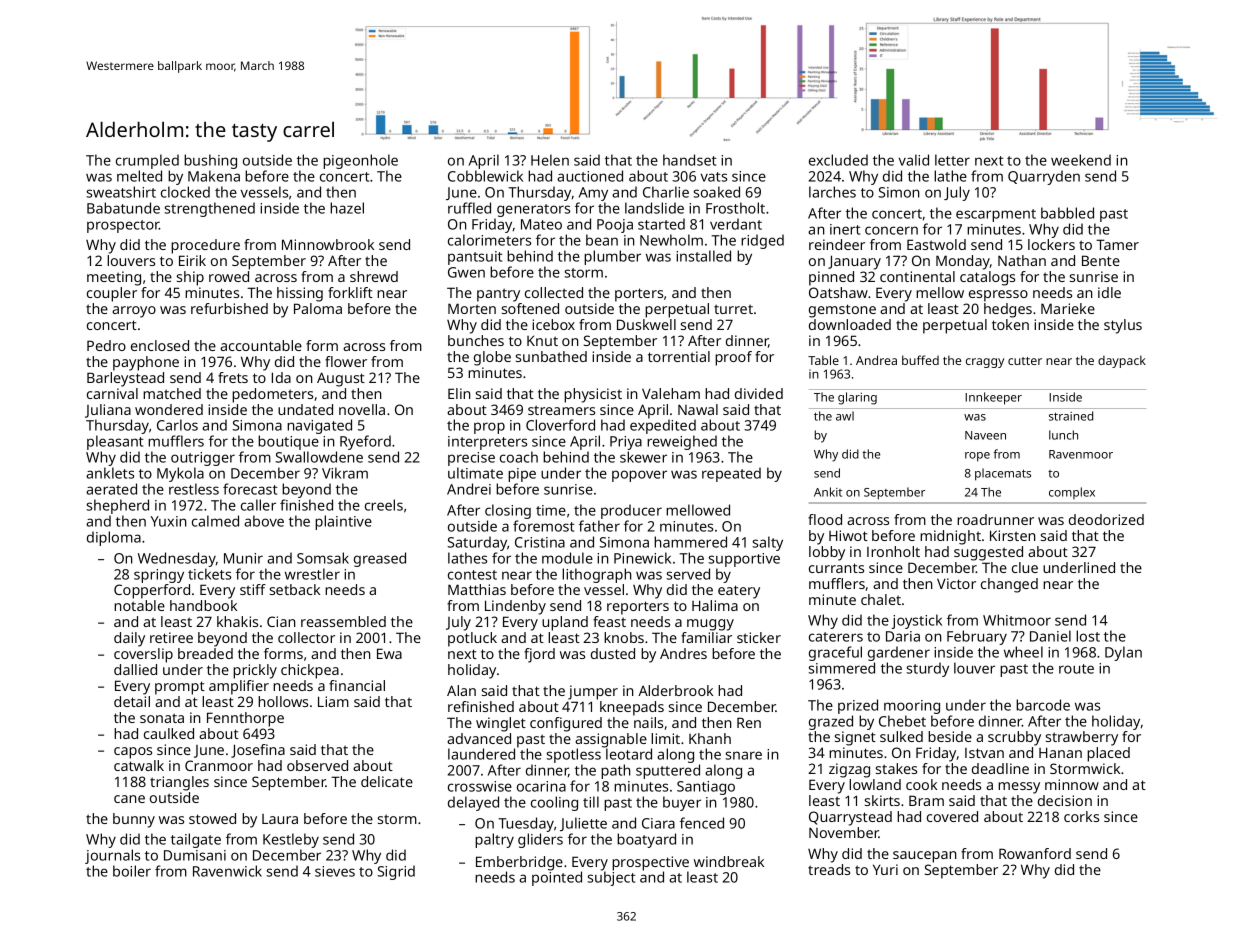 The width and height of the page is (1233, 952). I want to click on caulked, so click(169, 733).
